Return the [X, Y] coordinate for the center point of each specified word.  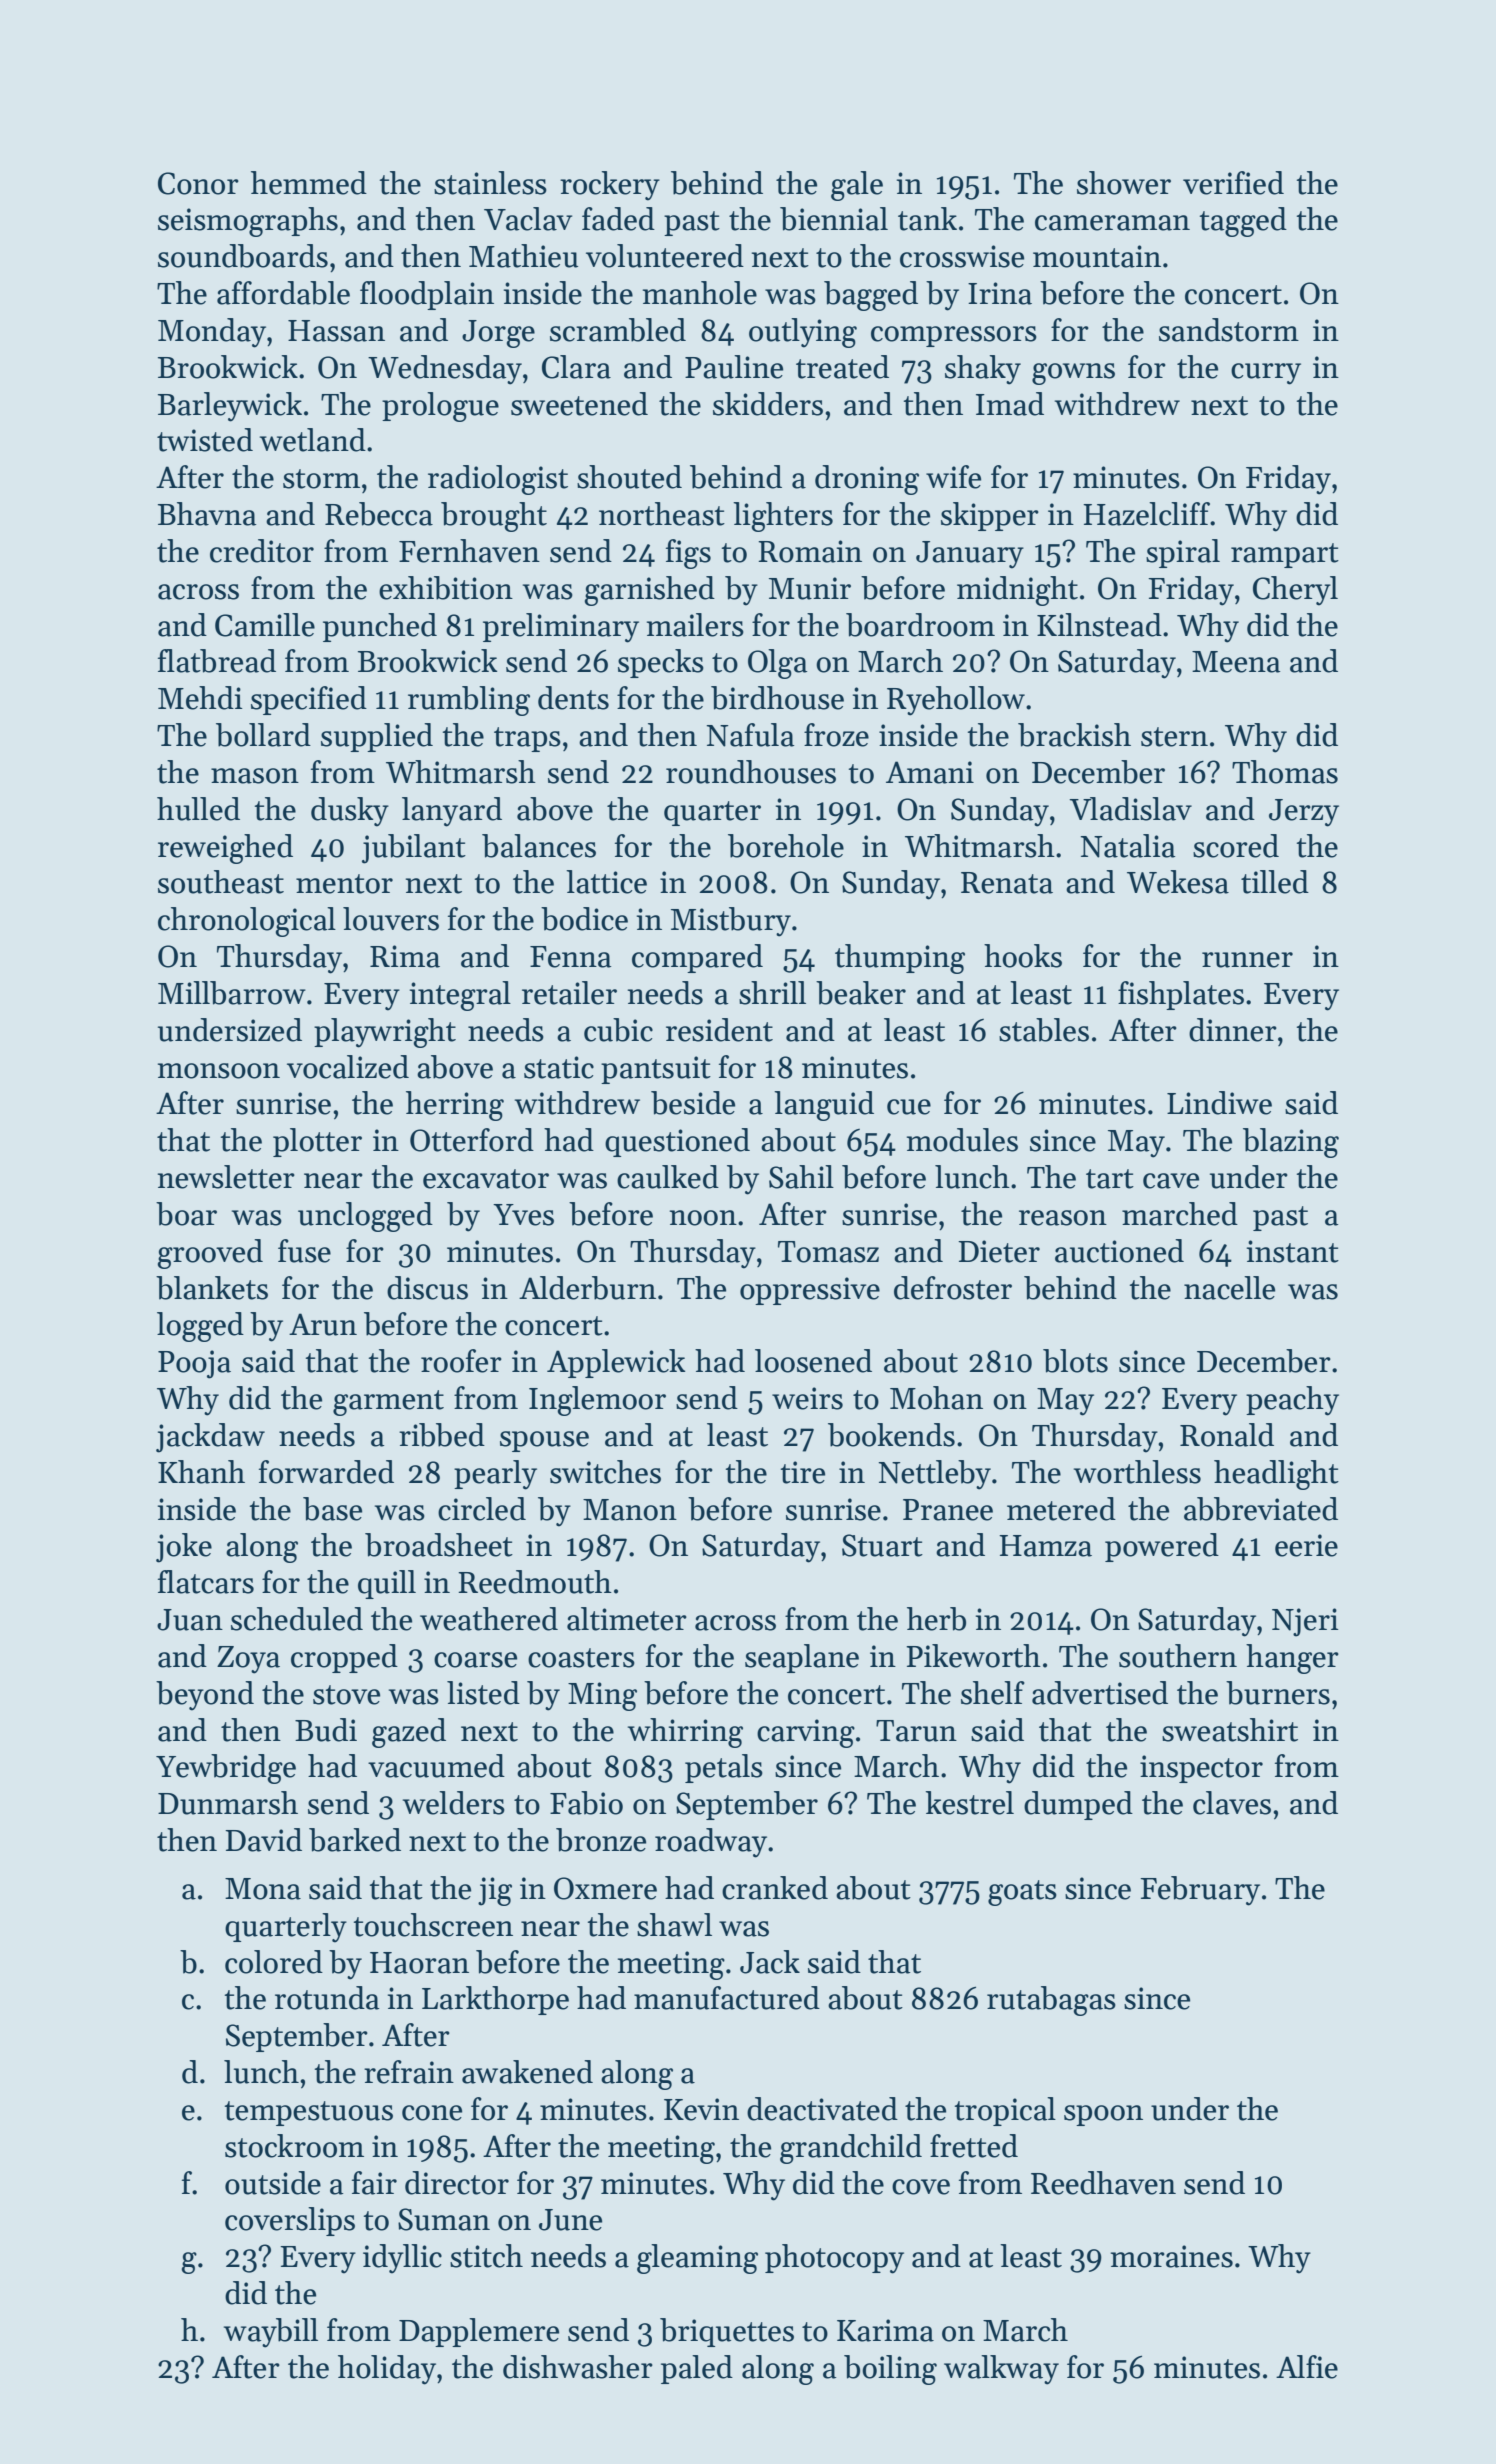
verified [1233, 183]
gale [857, 186]
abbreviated [1261, 1509]
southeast [221, 882]
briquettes [727, 2332]
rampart [1285, 555]
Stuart [882, 1545]
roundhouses [751, 772]
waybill [271, 2333]
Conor [198, 183]
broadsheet [439, 1545]
